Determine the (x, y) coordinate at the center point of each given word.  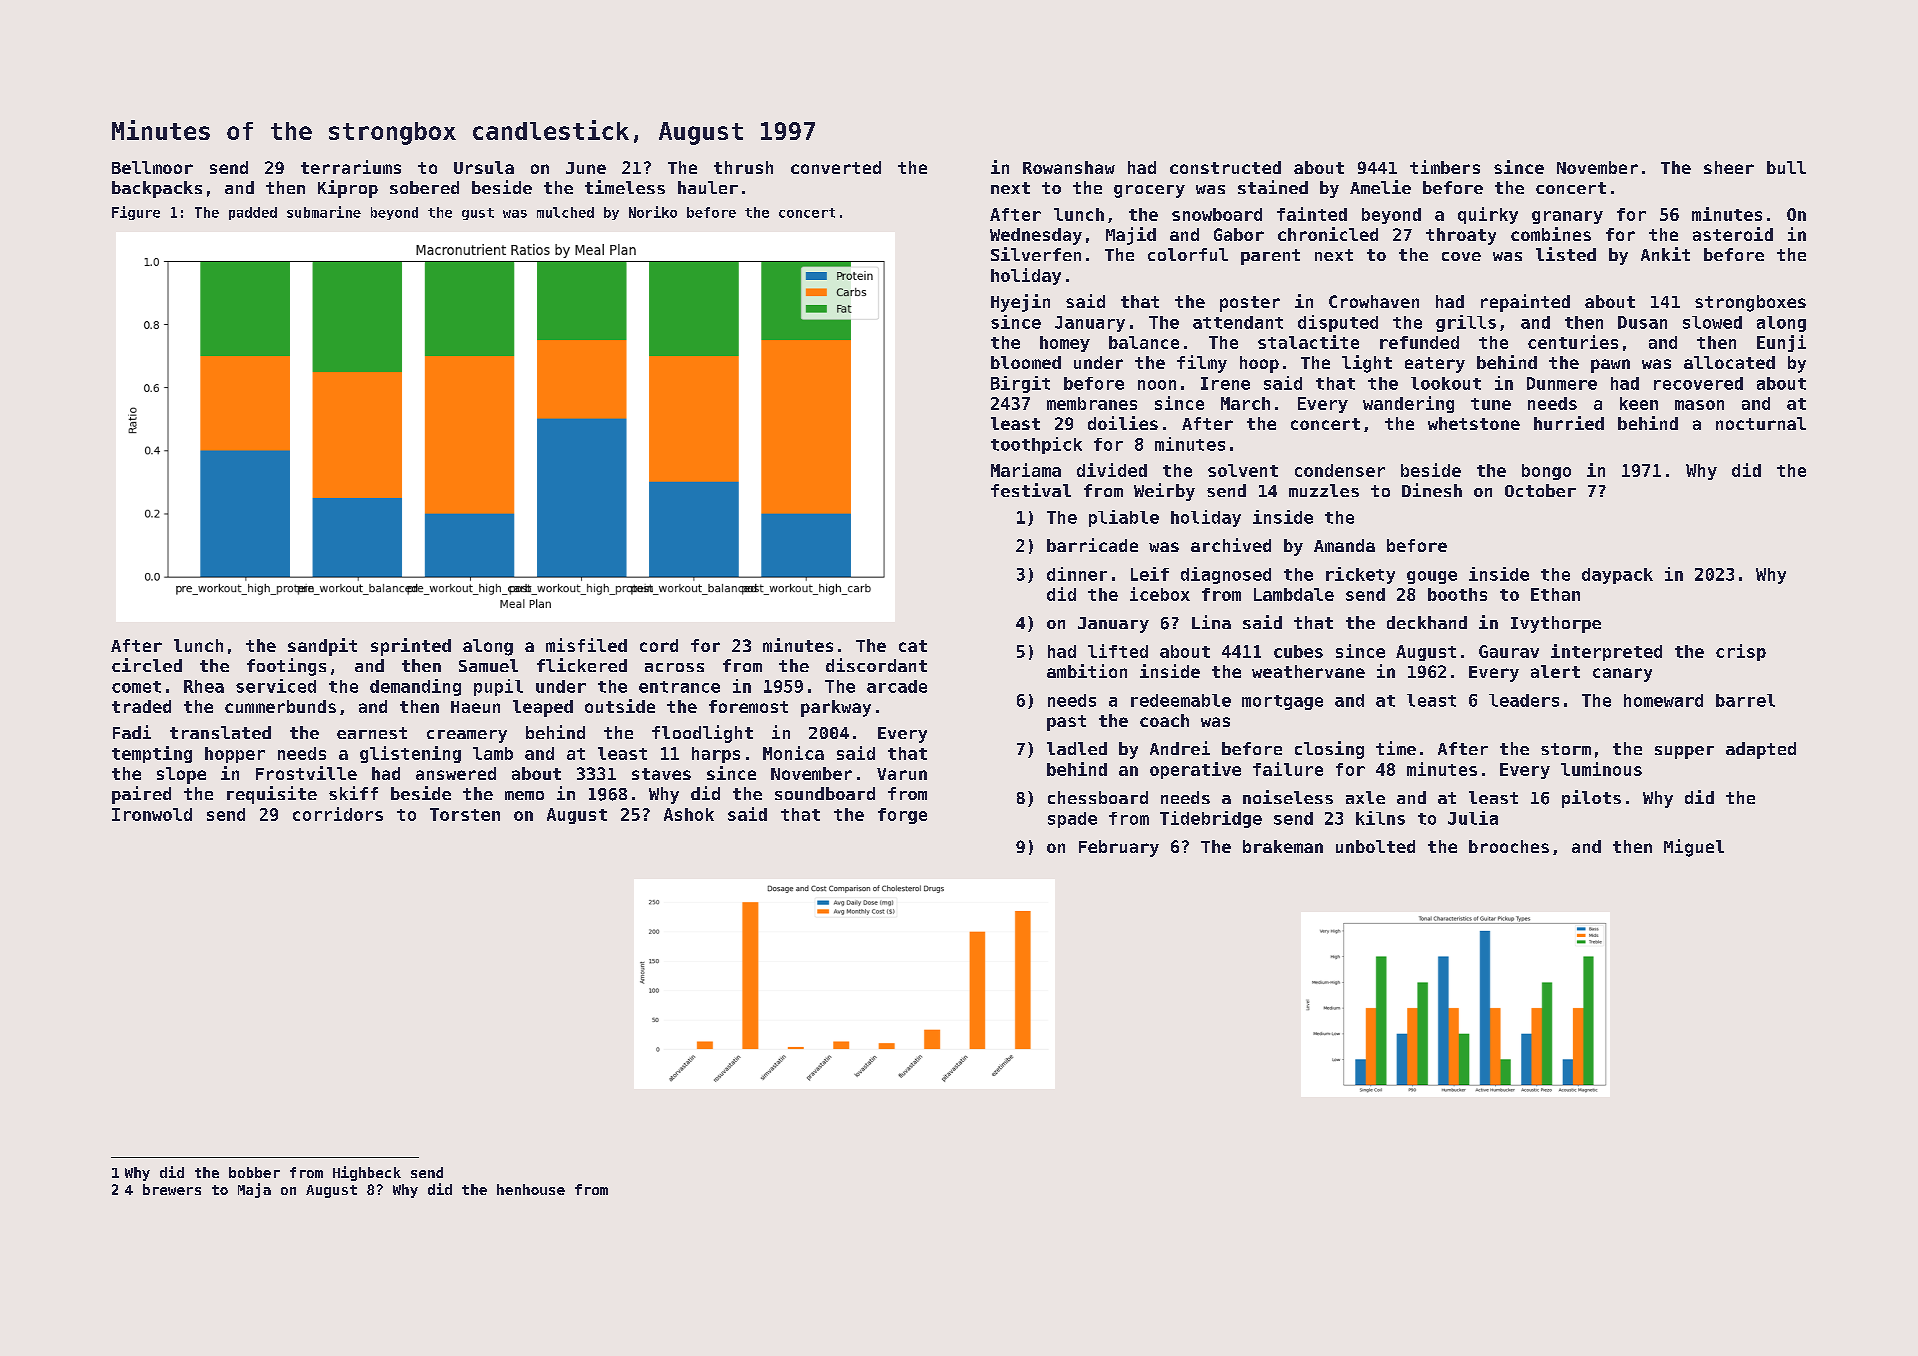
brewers (172, 1189)
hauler (708, 187)
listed (1566, 254)
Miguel (1694, 848)
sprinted (411, 647)
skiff (353, 793)
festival (1031, 490)
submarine (324, 212)
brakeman (1283, 846)
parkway (836, 708)
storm (1566, 749)
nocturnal (1761, 423)
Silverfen (1036, 254)
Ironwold (152, 814)
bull (1786, 167)
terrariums (351, 167)
